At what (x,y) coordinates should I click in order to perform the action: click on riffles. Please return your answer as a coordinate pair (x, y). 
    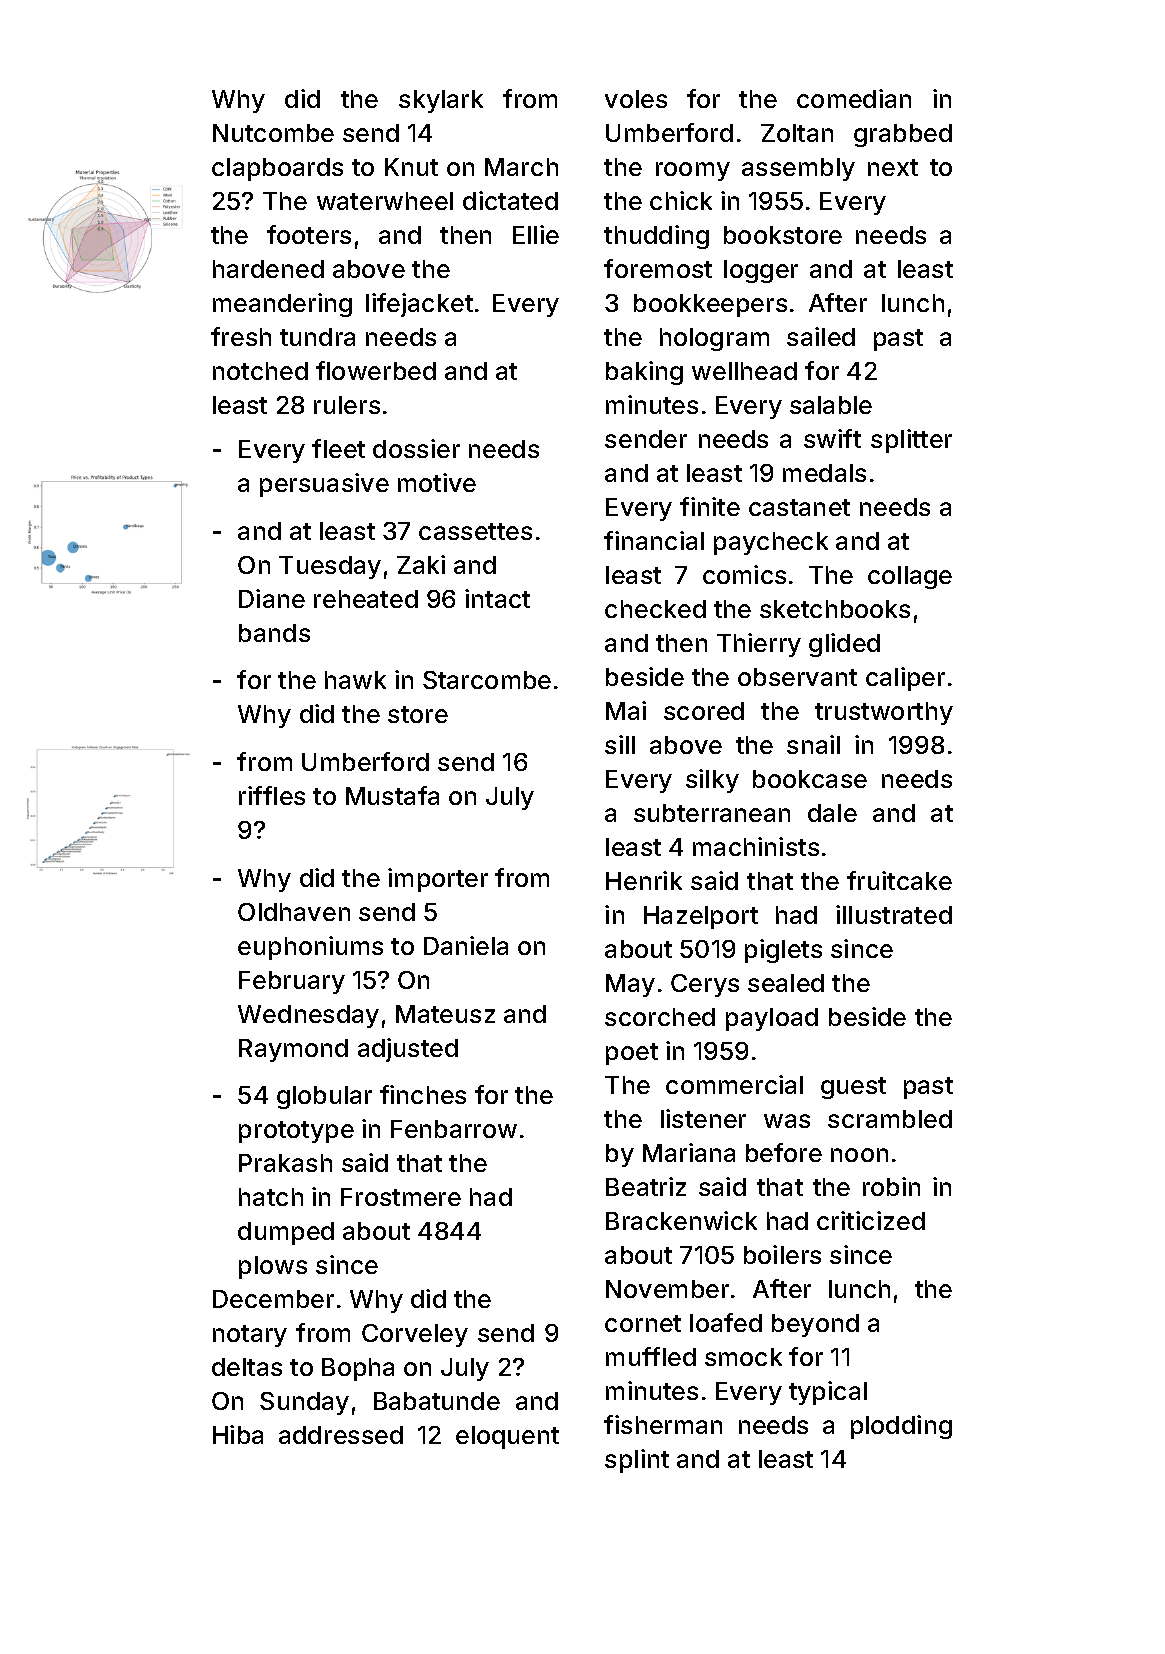
    Looking at the image, I should click on (272, 795).
